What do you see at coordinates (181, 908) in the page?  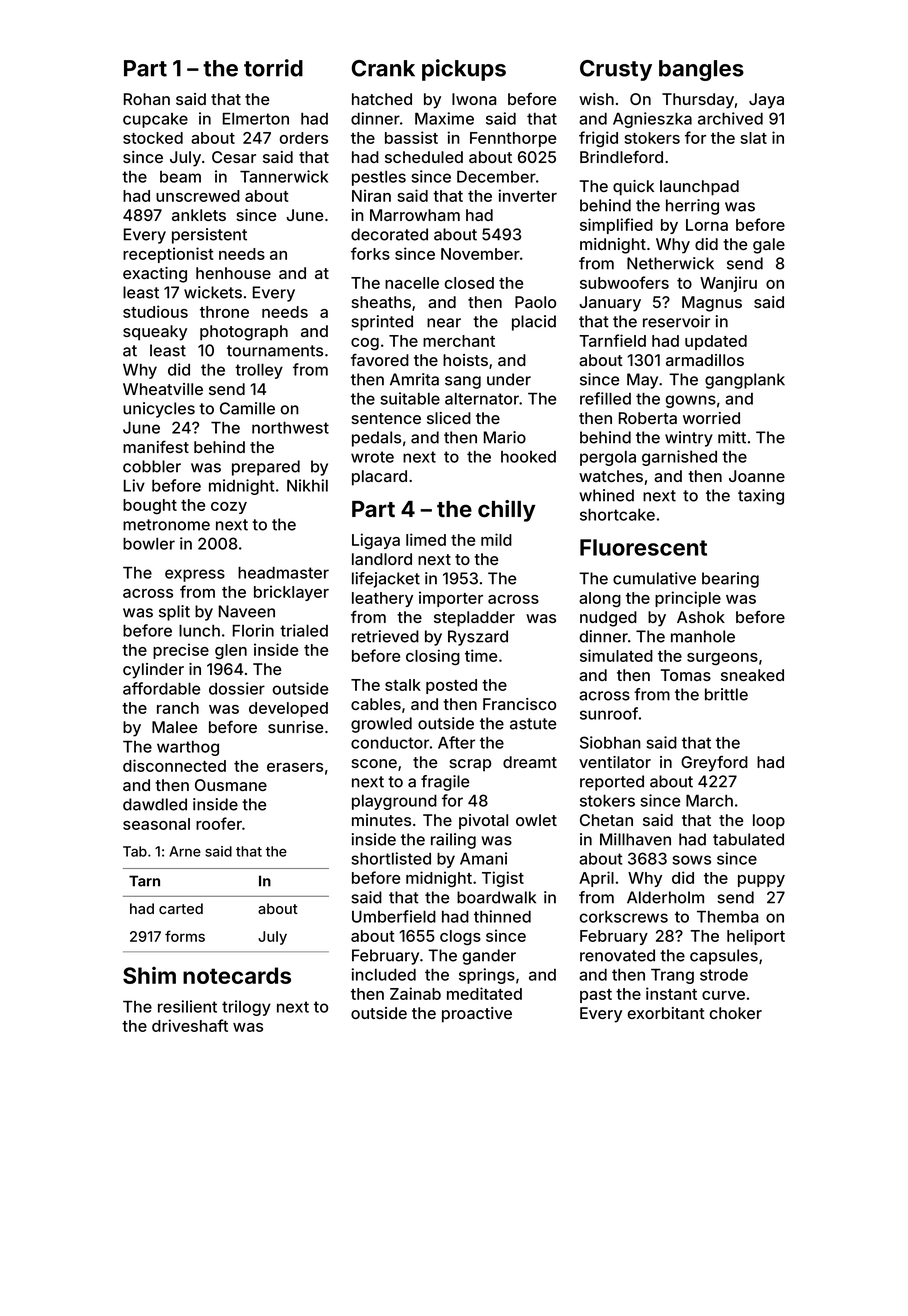 I see `carted` at bounding box center [181, 908].
